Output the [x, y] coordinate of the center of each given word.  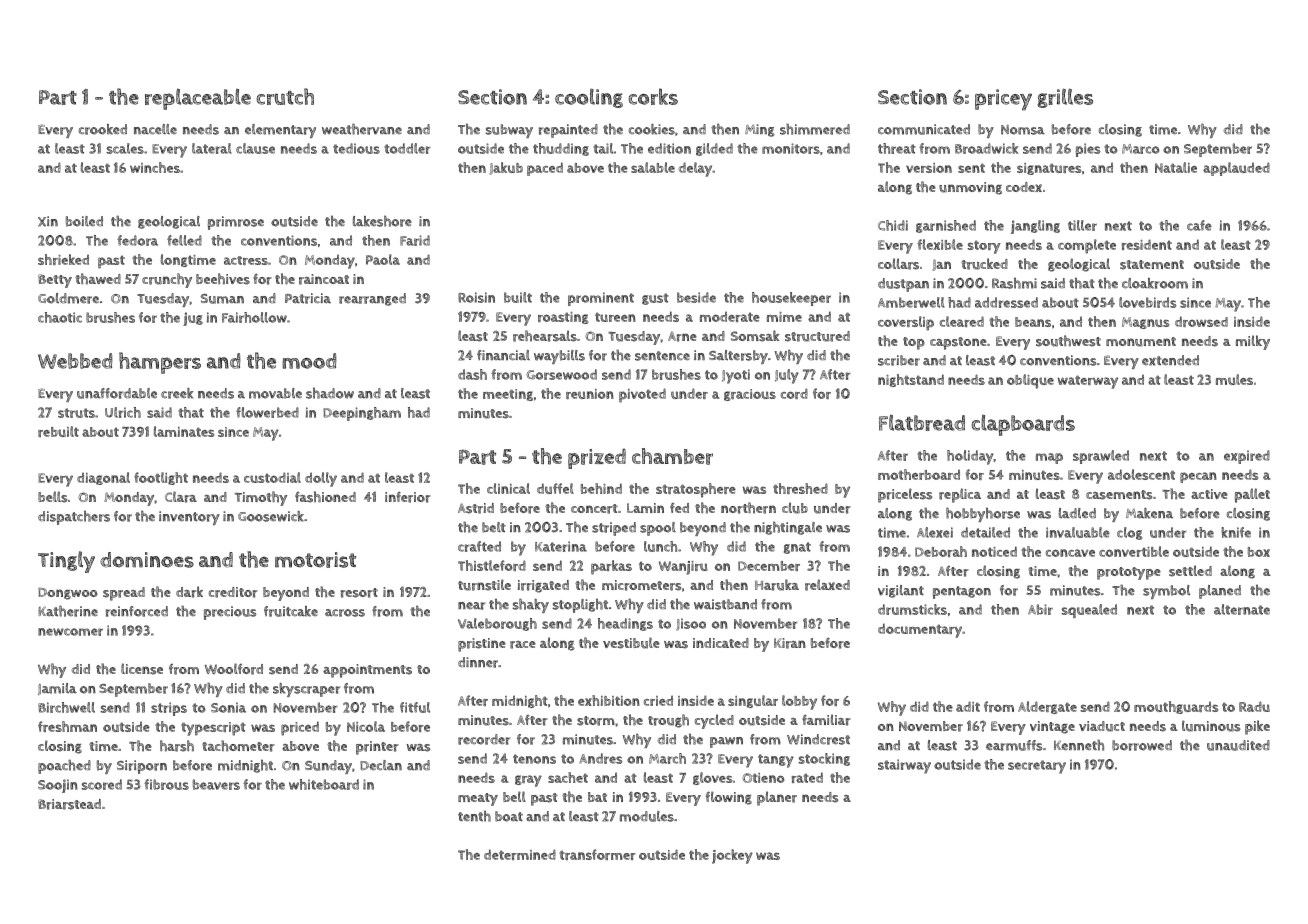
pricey [1003, 100]
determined [520, 854]
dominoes [147, 560]
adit [968, 706]
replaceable [198, 99]
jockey [732, 856]
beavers [216, 784]
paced [545, 169]
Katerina [561, 546]
